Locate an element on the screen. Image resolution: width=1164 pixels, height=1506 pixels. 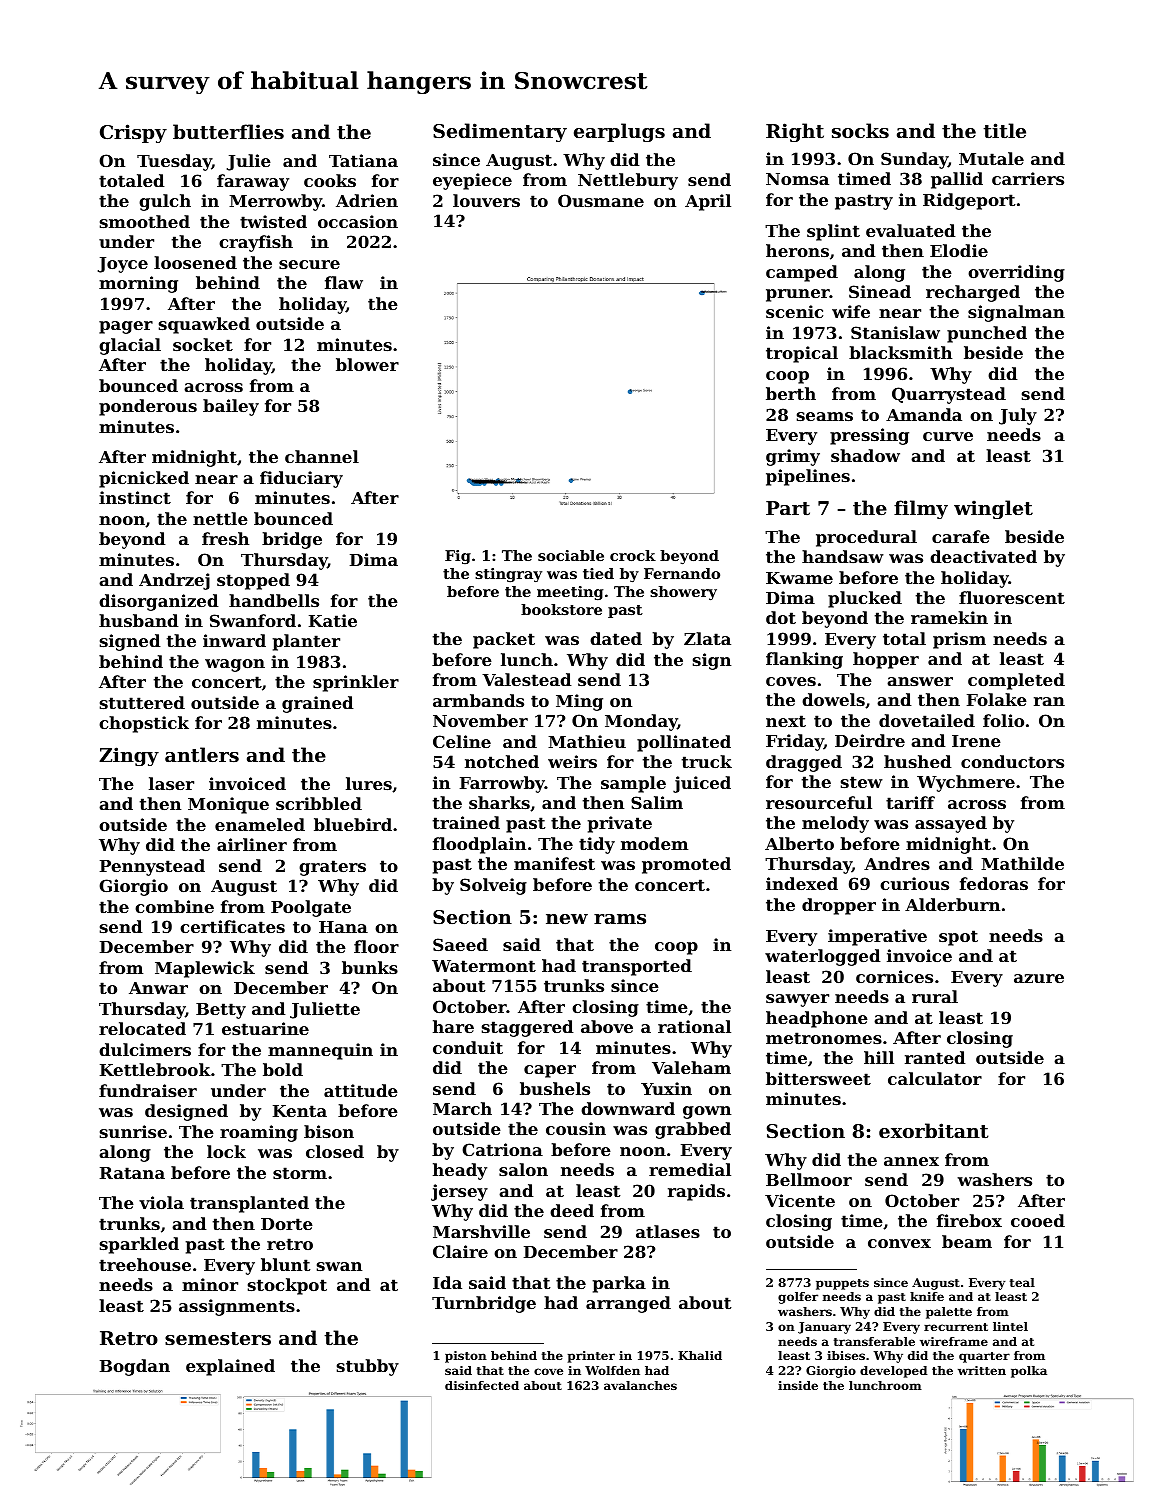
assayed is located at coordinates (951, 824).
